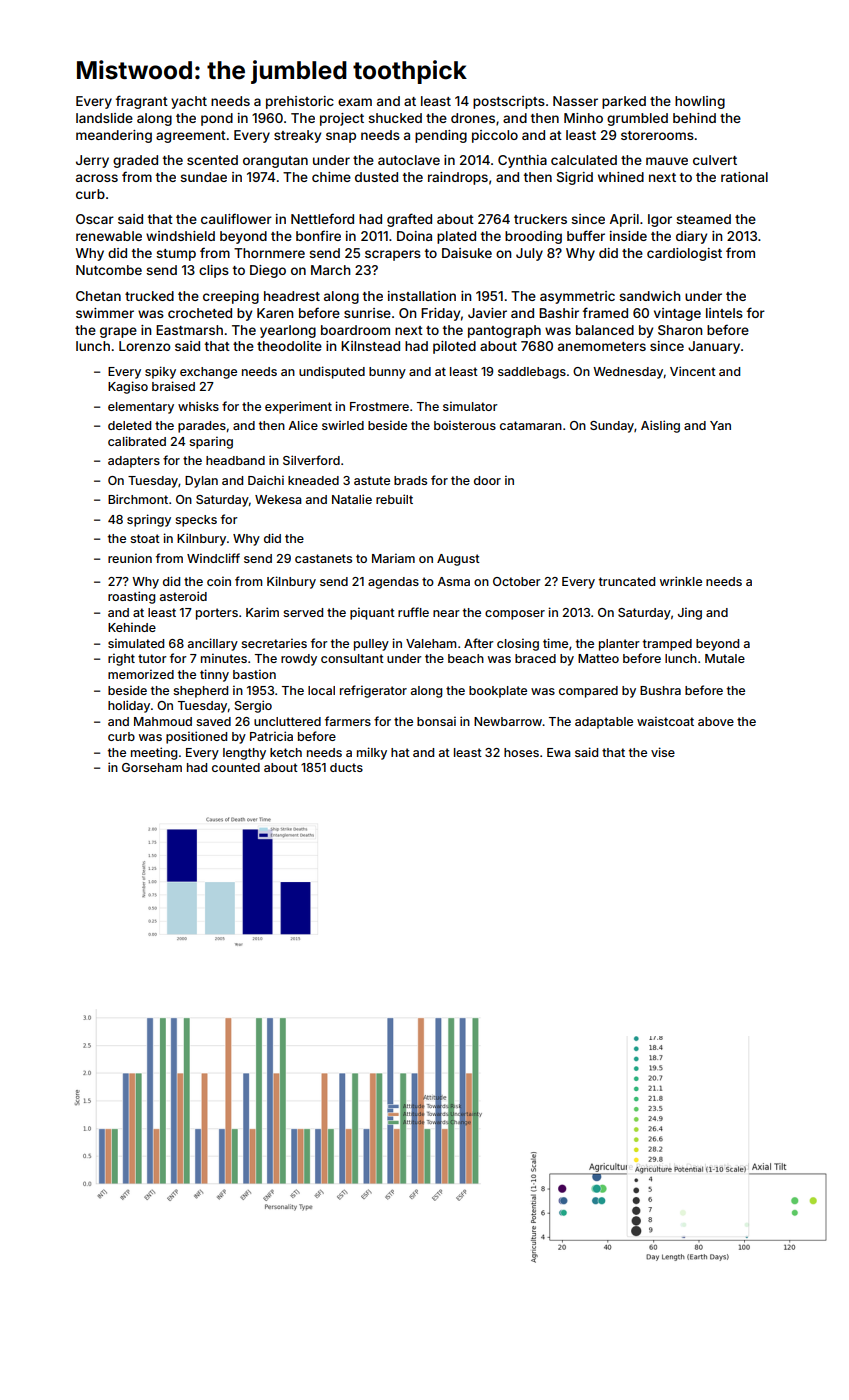  Describe the element at coordinates (135, 161) in the screenshot. I see `graded` at that location.
